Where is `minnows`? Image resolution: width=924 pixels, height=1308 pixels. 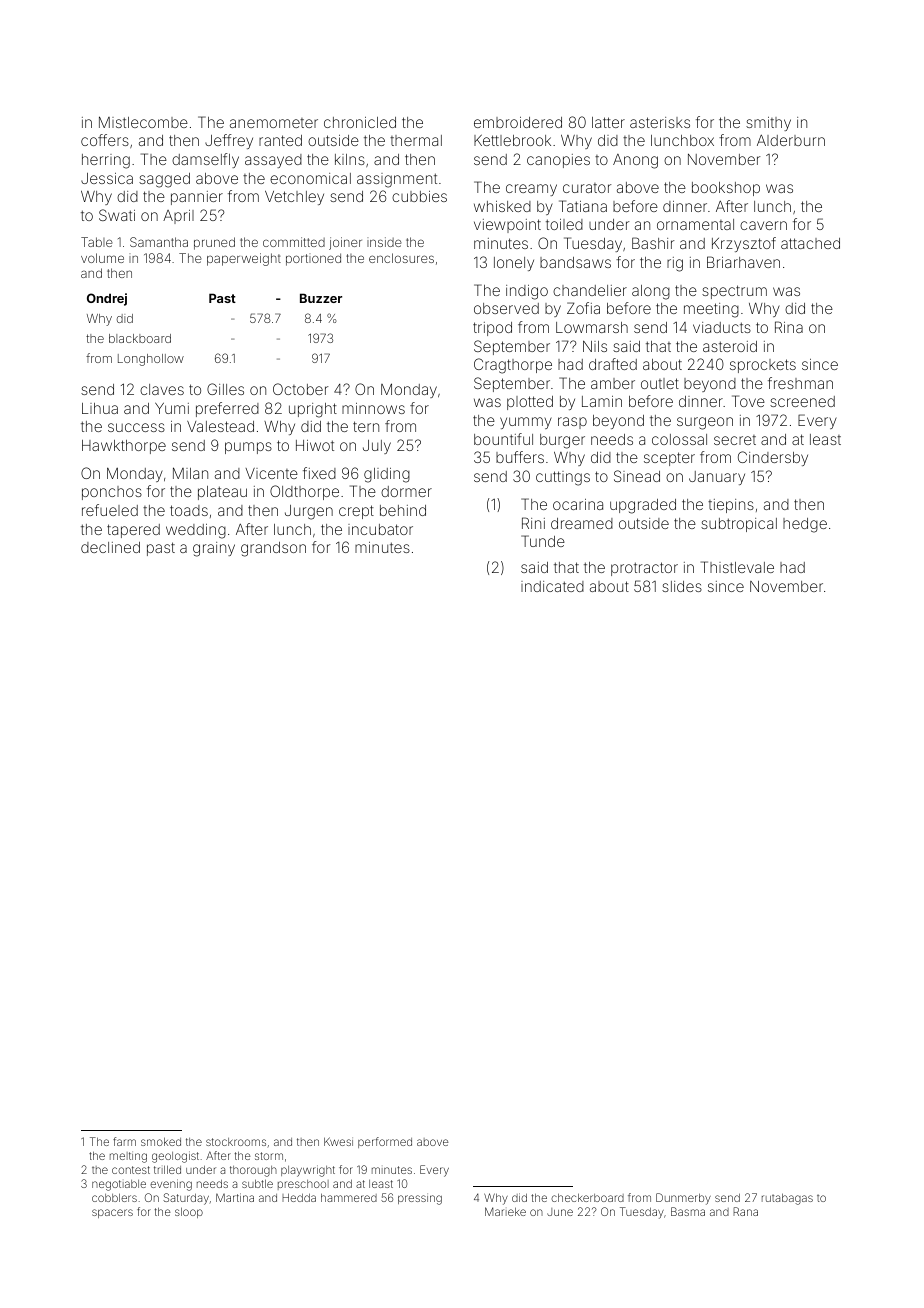 minnows is located at coordinates (373, 408).
